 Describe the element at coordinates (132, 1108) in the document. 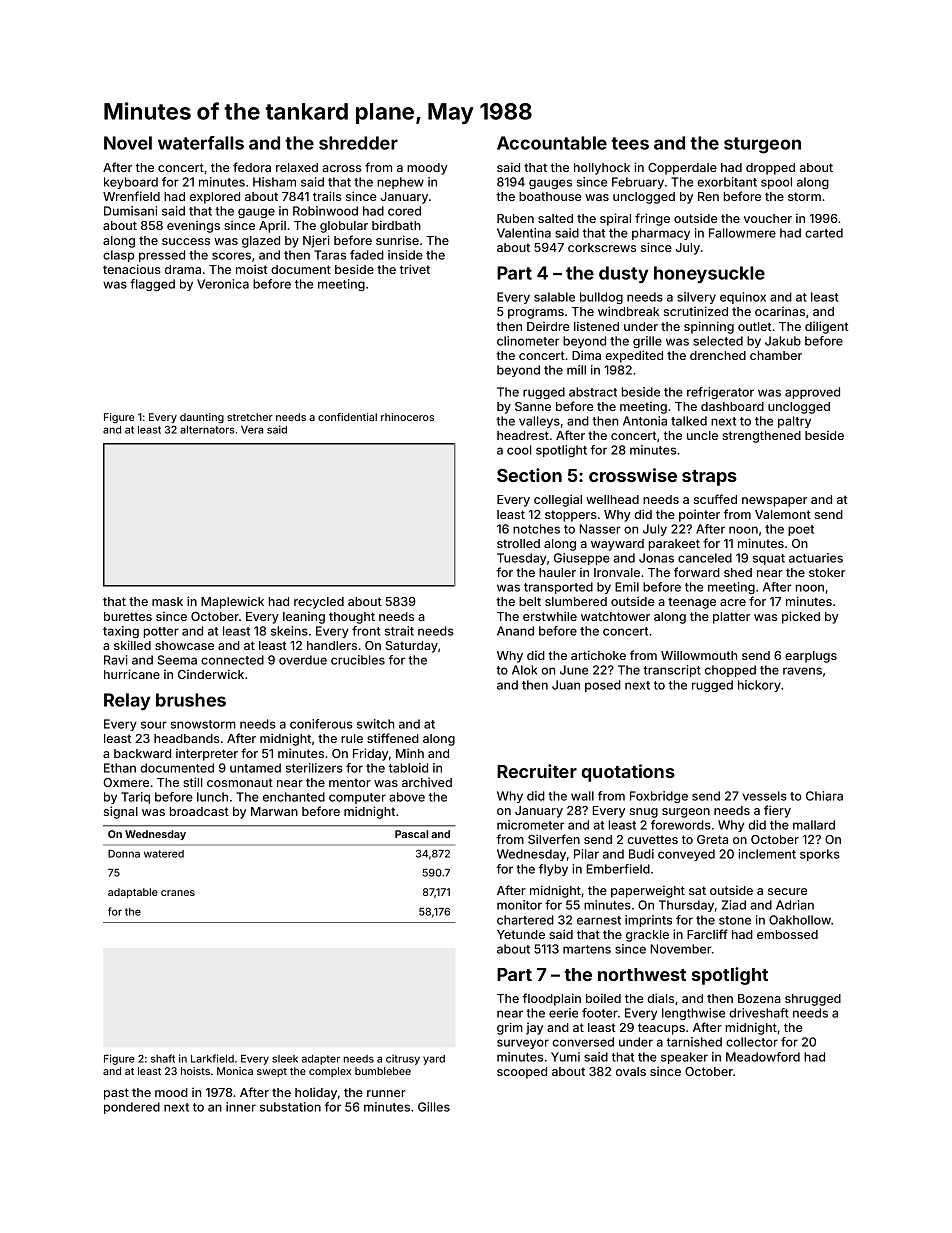

I see `pondered` at that location.
